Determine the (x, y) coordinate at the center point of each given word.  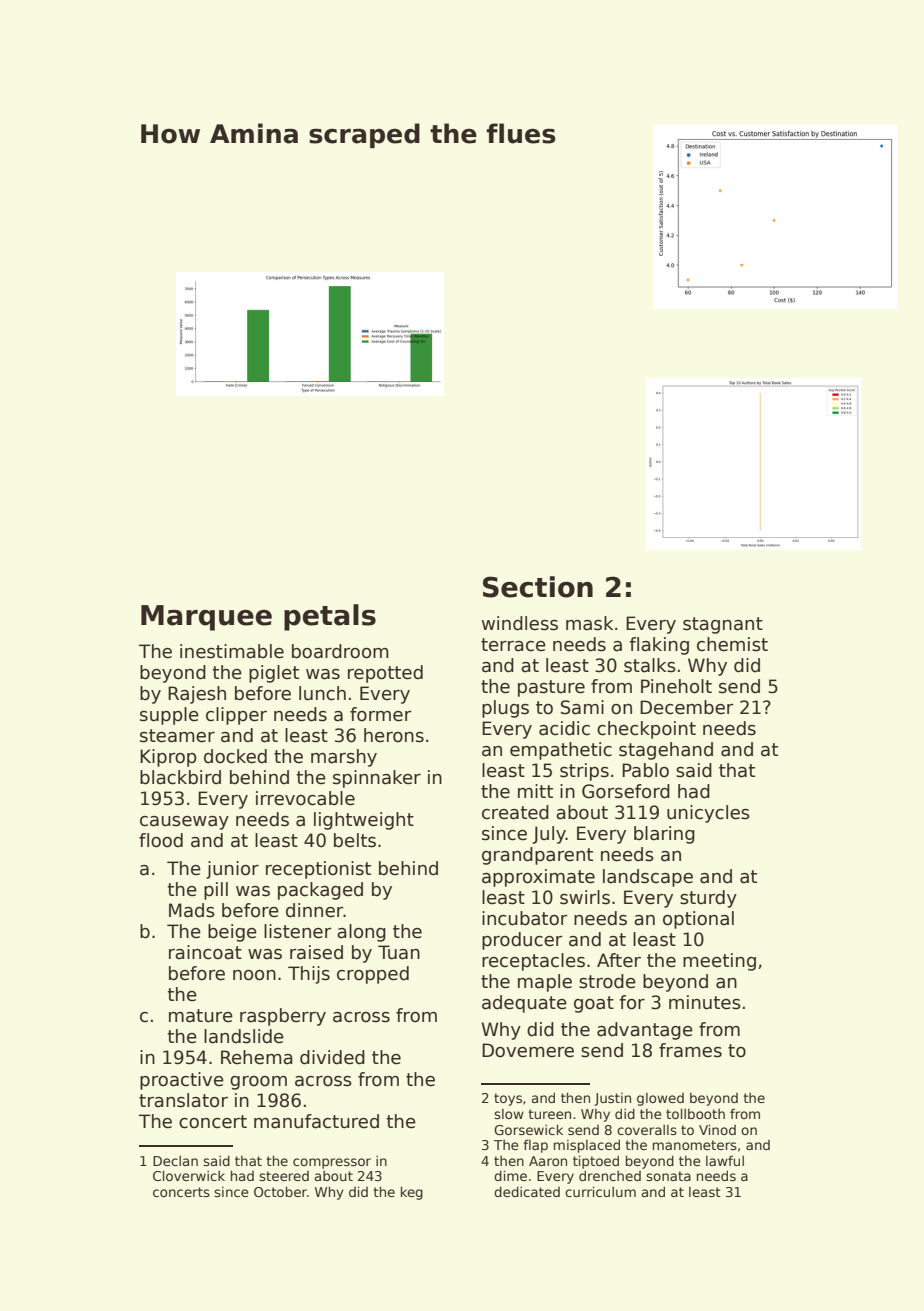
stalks (650, 665)
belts (355, 840)
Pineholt (676, 686)
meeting (719, 962)
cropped (373, 975)
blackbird (180, 777)
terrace (513, 645)
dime (510, 1175)
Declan (175, 1161)
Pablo (645, 770)
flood (161, 840)
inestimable (232, 651)
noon (254, 975)
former (380, 714)
